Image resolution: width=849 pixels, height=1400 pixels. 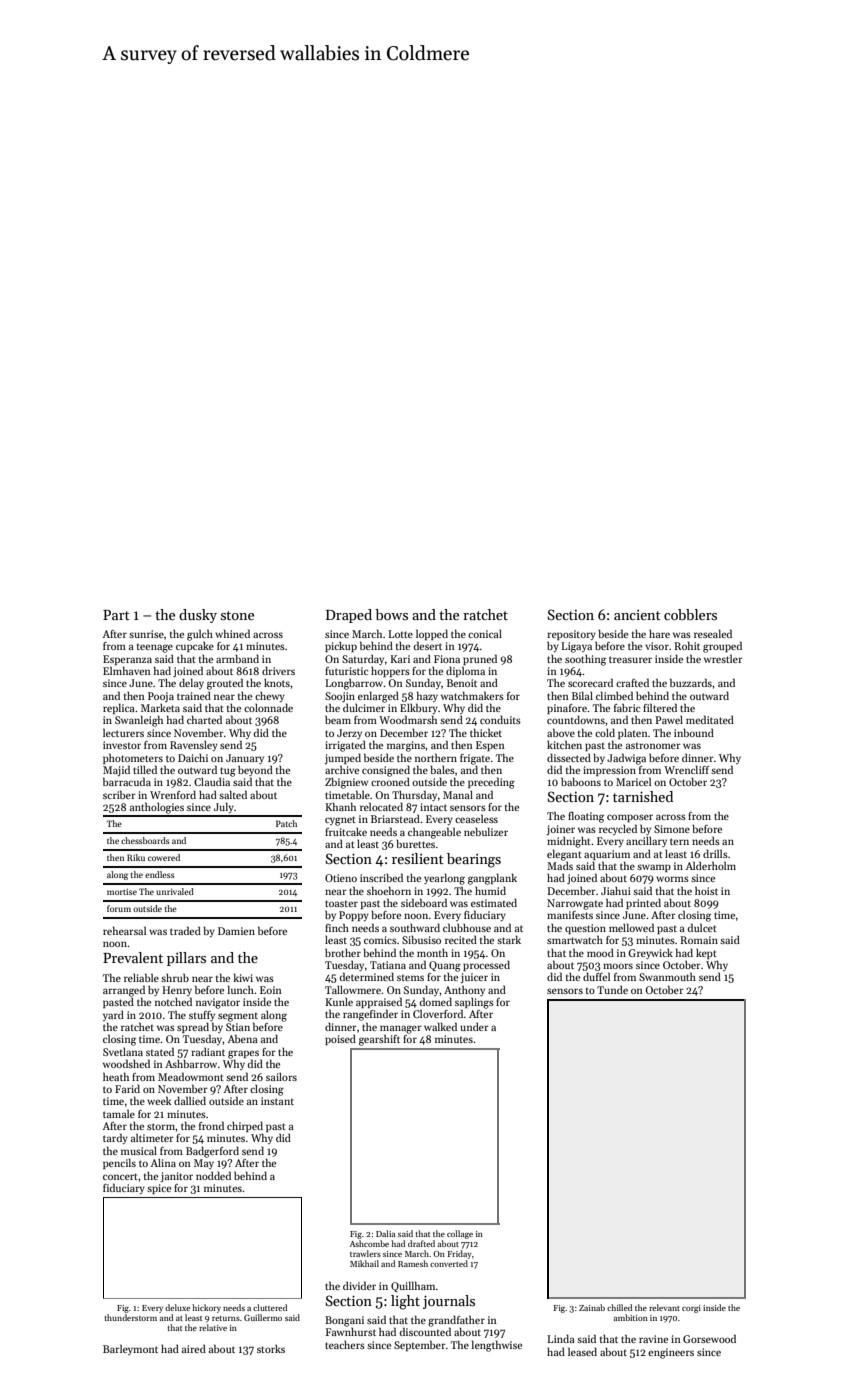 I want to click on Draped, so click(x=349, y=616).
